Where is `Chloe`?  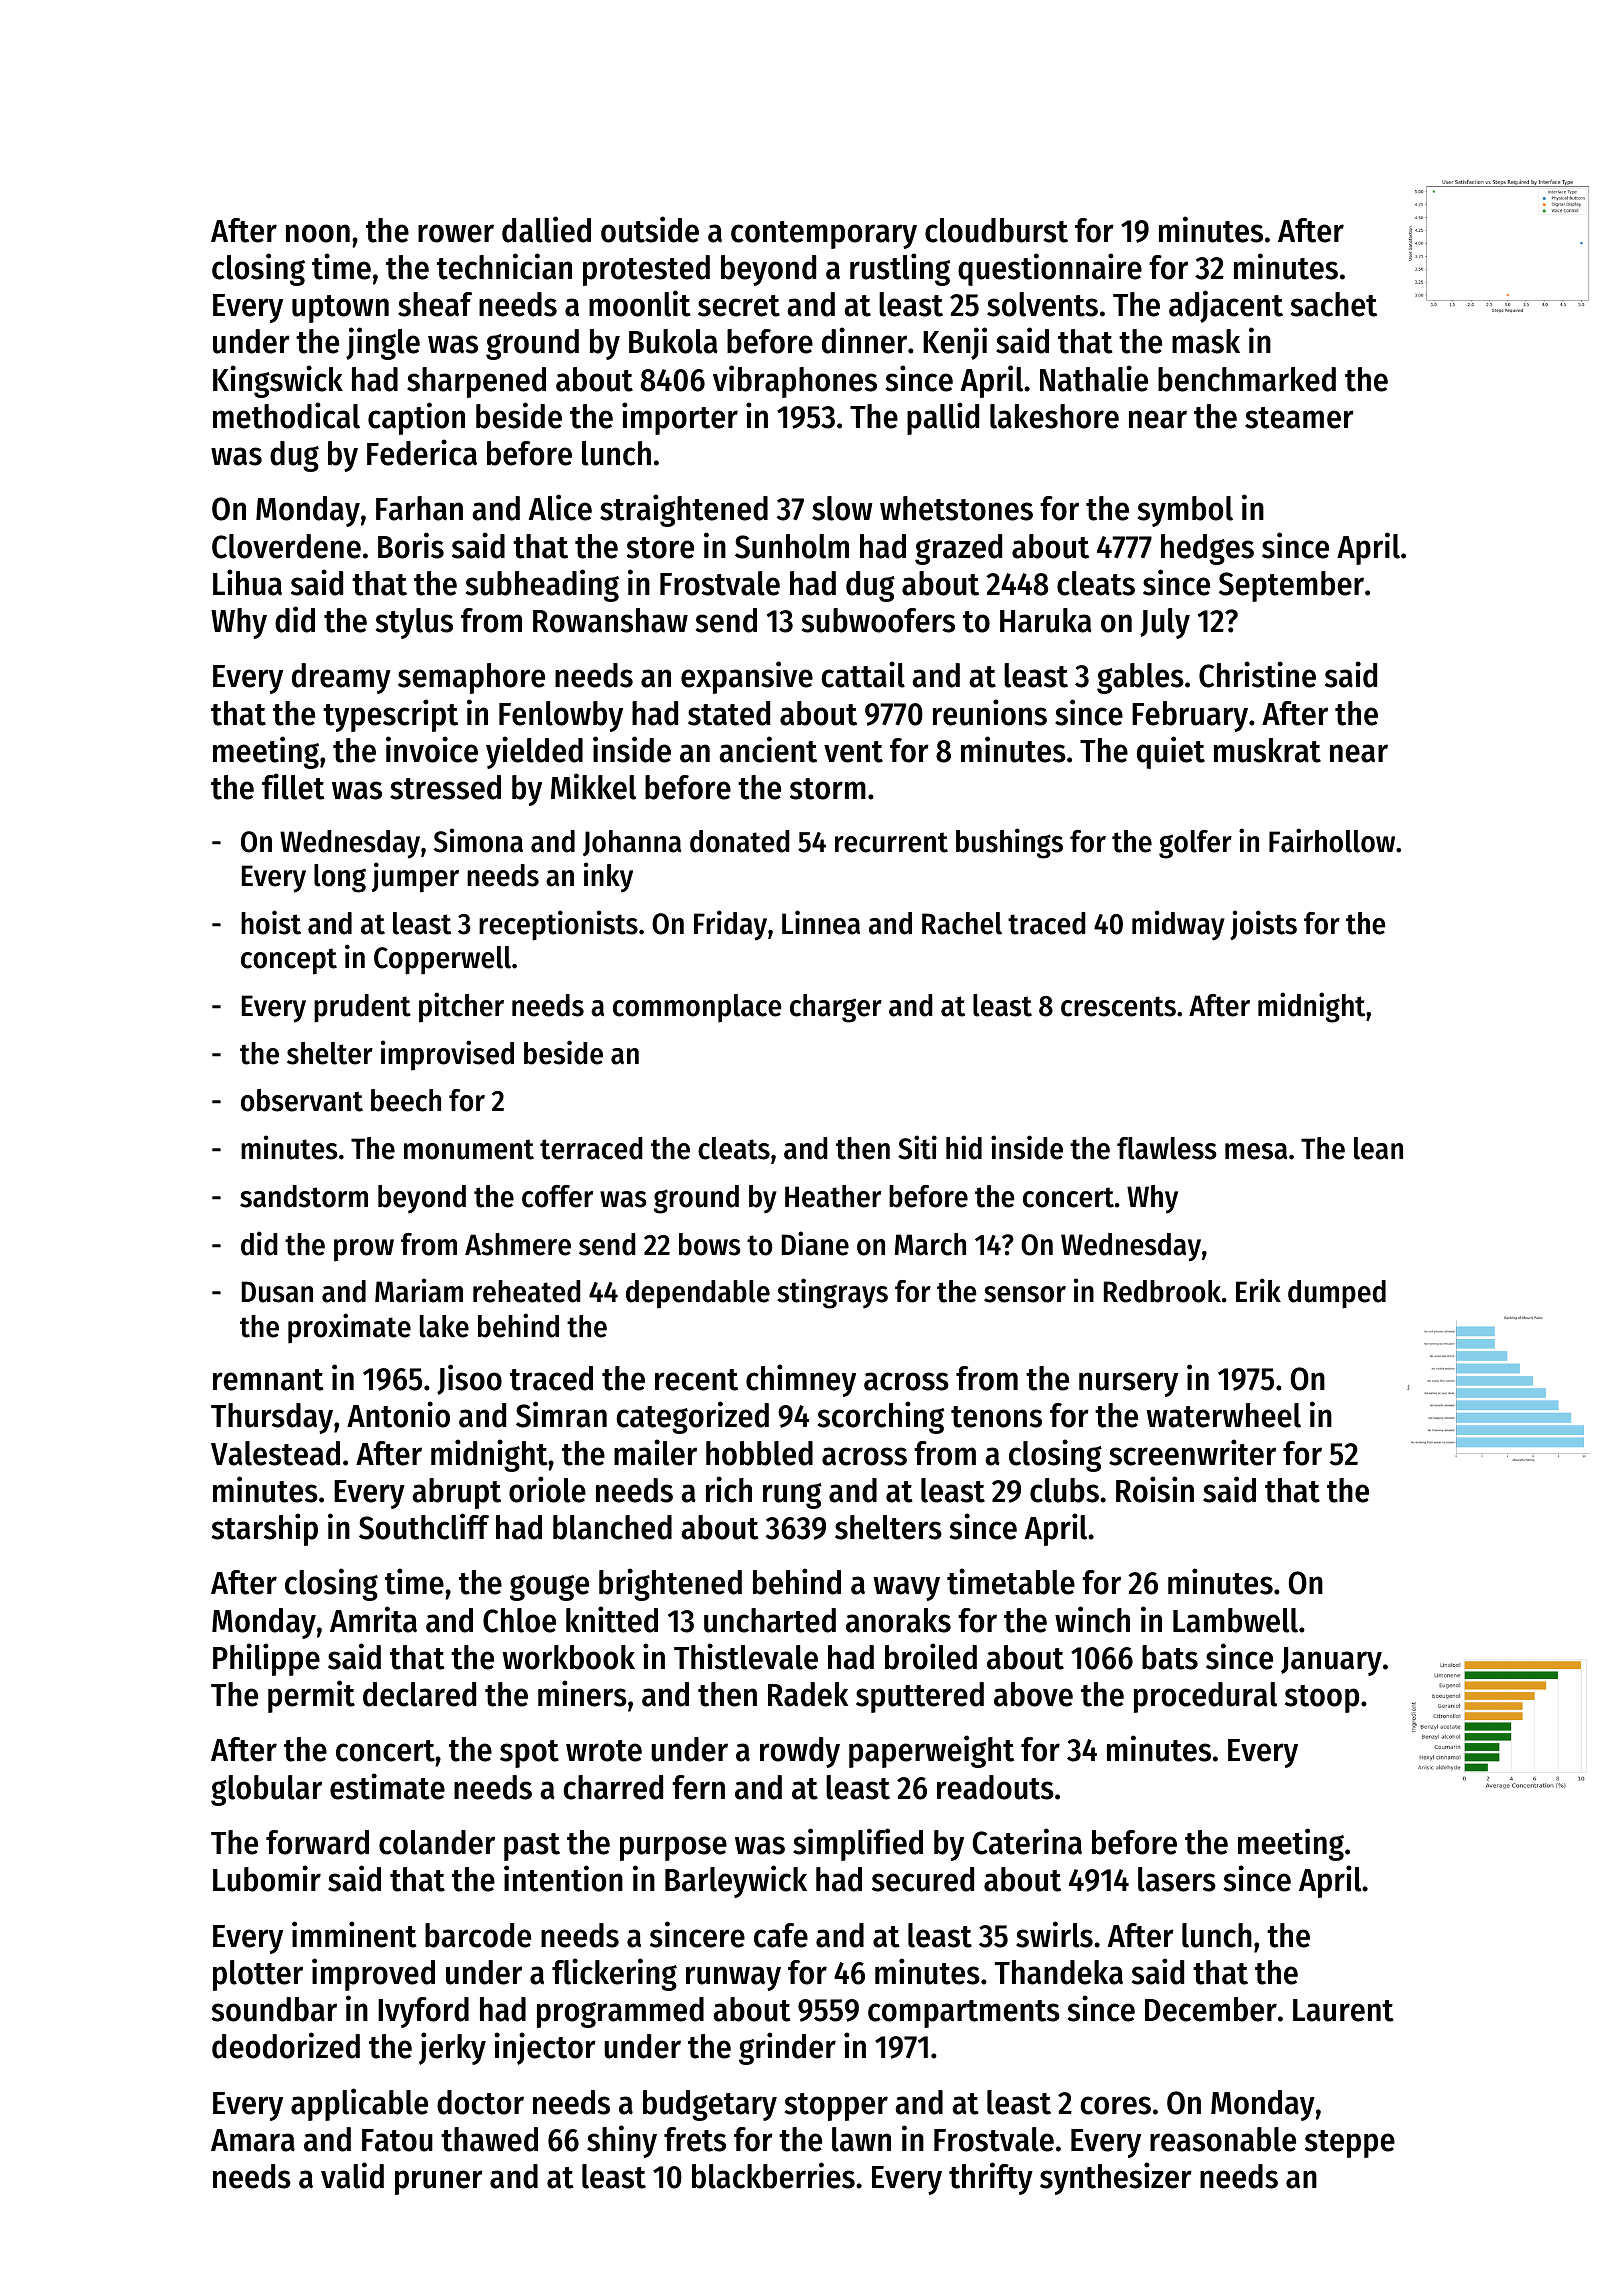
Chloe is located at coordinates (519, 1620).
